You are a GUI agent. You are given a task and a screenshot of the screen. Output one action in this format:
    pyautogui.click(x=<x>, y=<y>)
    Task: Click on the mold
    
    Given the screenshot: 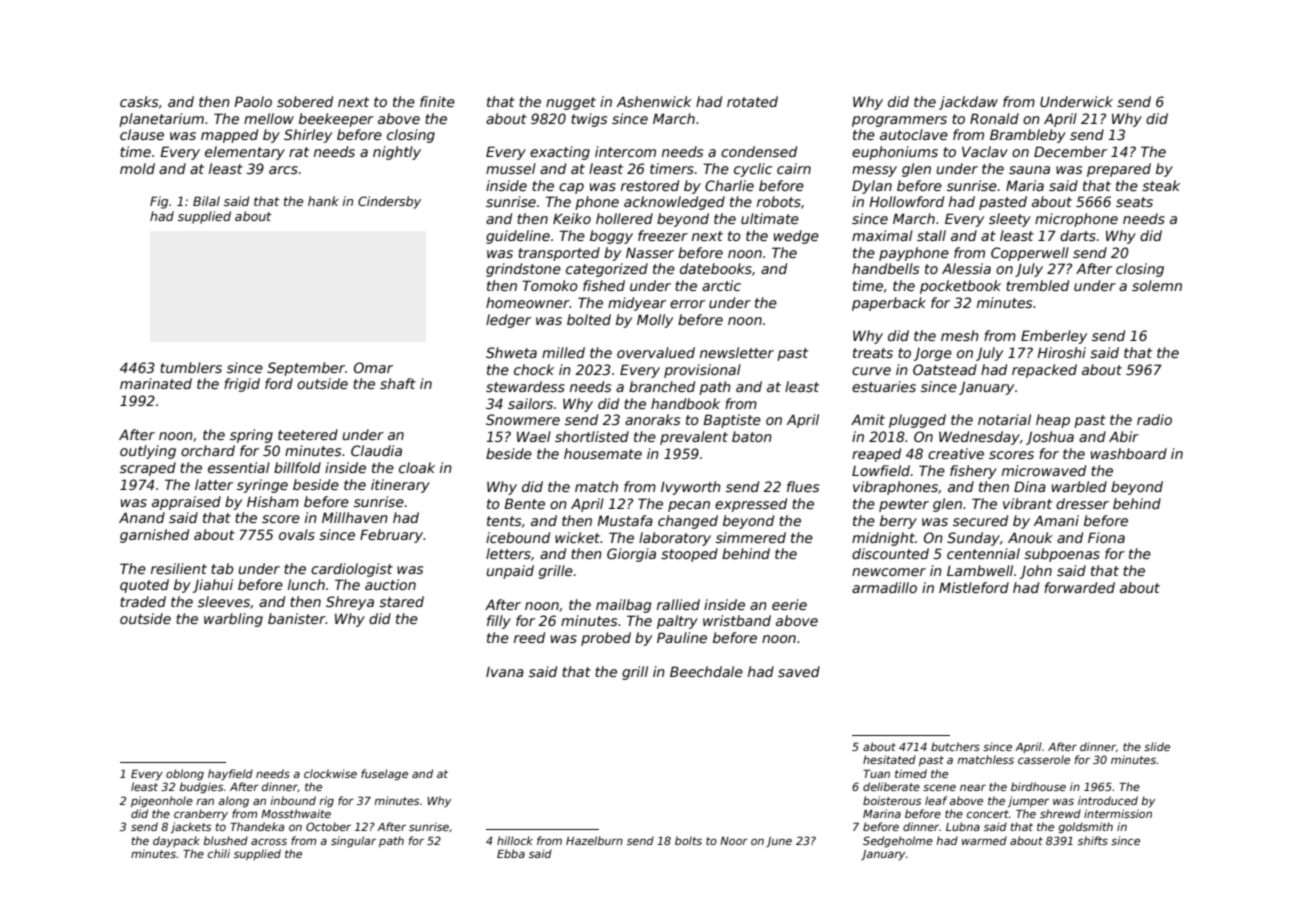 What is the action you would take?
    pyautogui.click(x=137, y=168)
